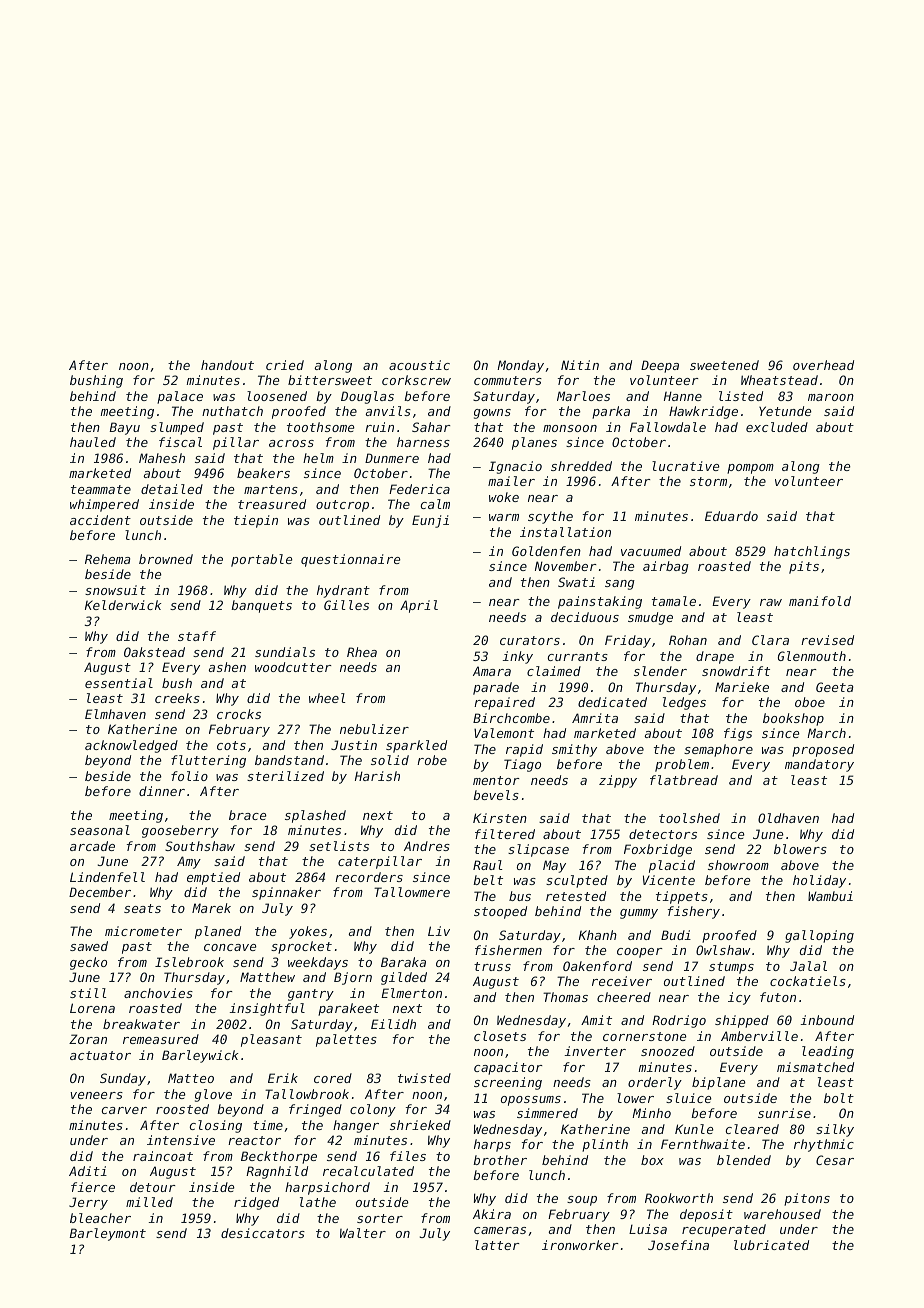 This screenshot has width=924, height=1308. I want to click on Justin, so click(354, 745).
